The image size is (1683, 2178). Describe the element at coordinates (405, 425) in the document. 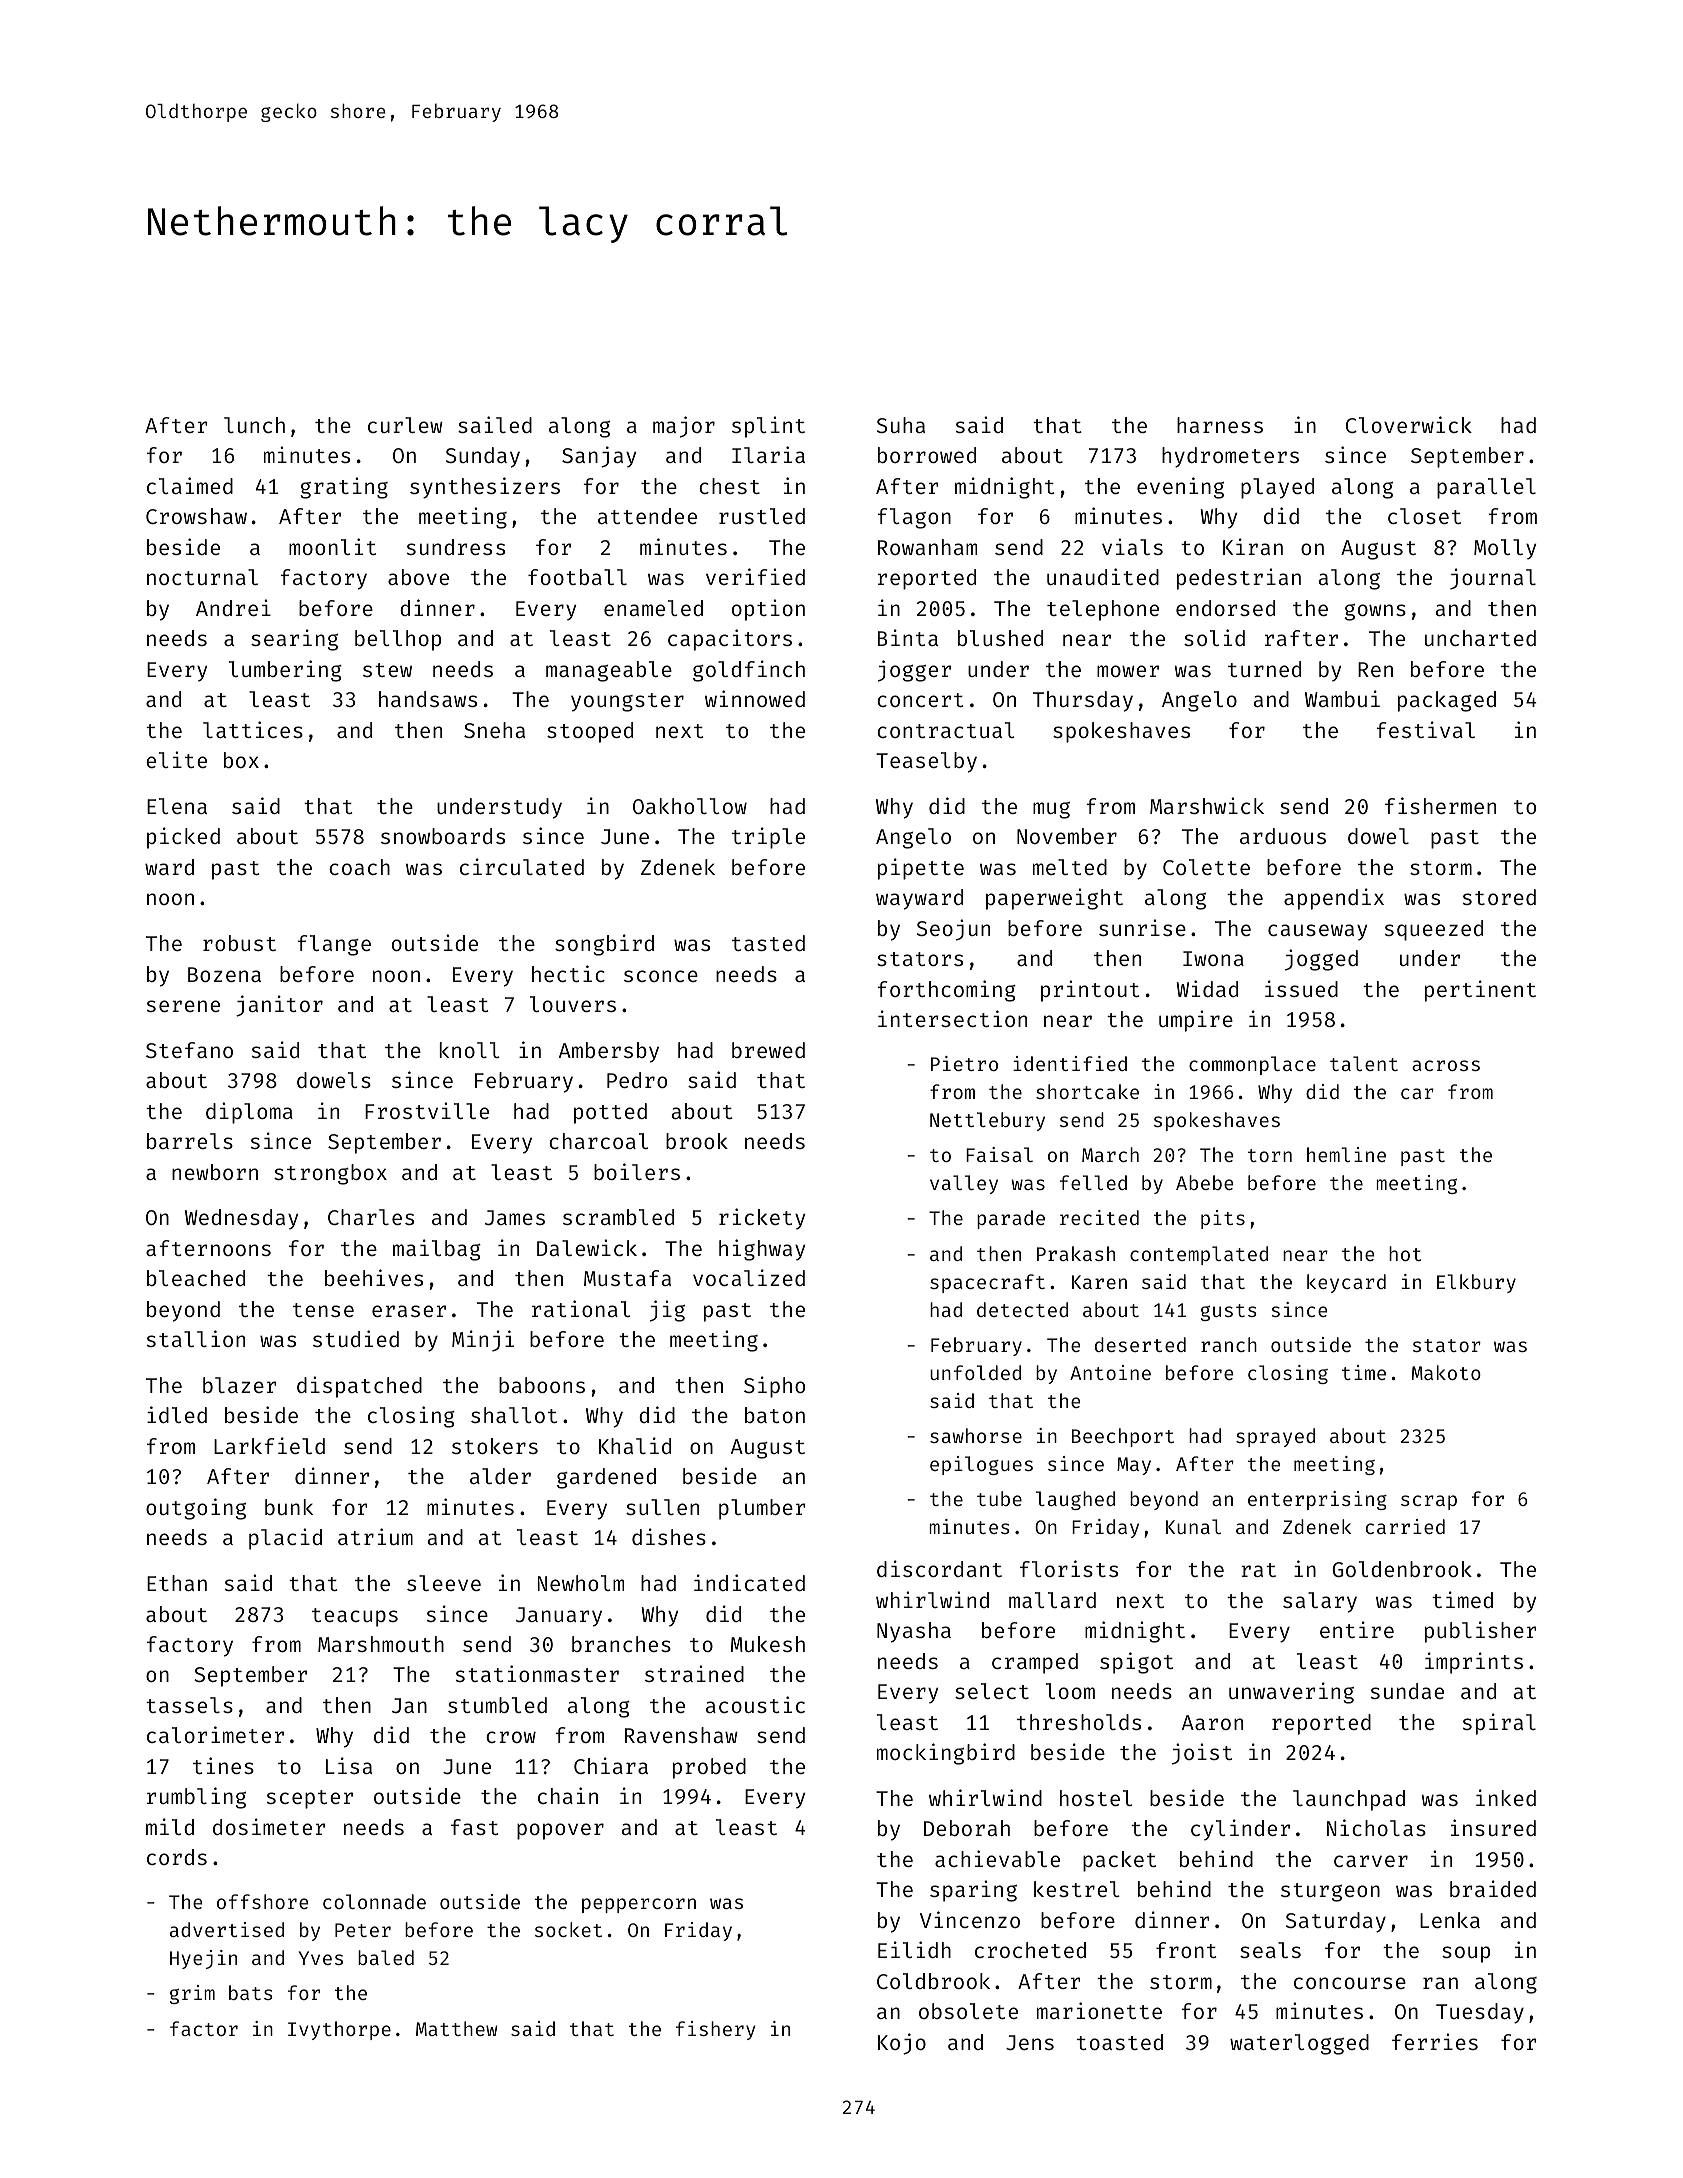

I see `curlew` at that location.
